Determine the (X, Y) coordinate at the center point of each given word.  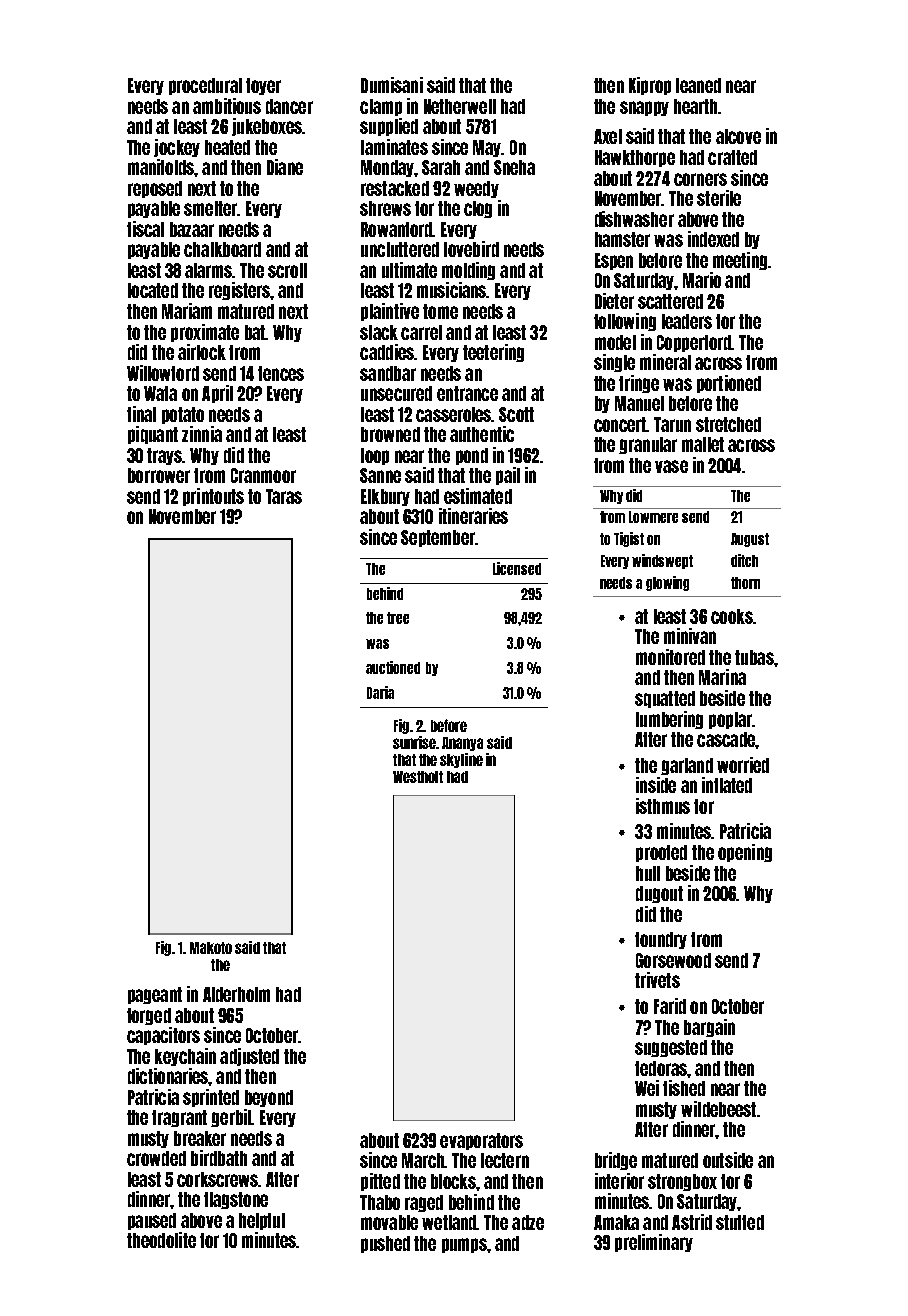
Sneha (514, 167)
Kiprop (650, 86)
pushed (385, 1244)
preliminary (654, 1243)
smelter (210, 208)
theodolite (161, 1240)
